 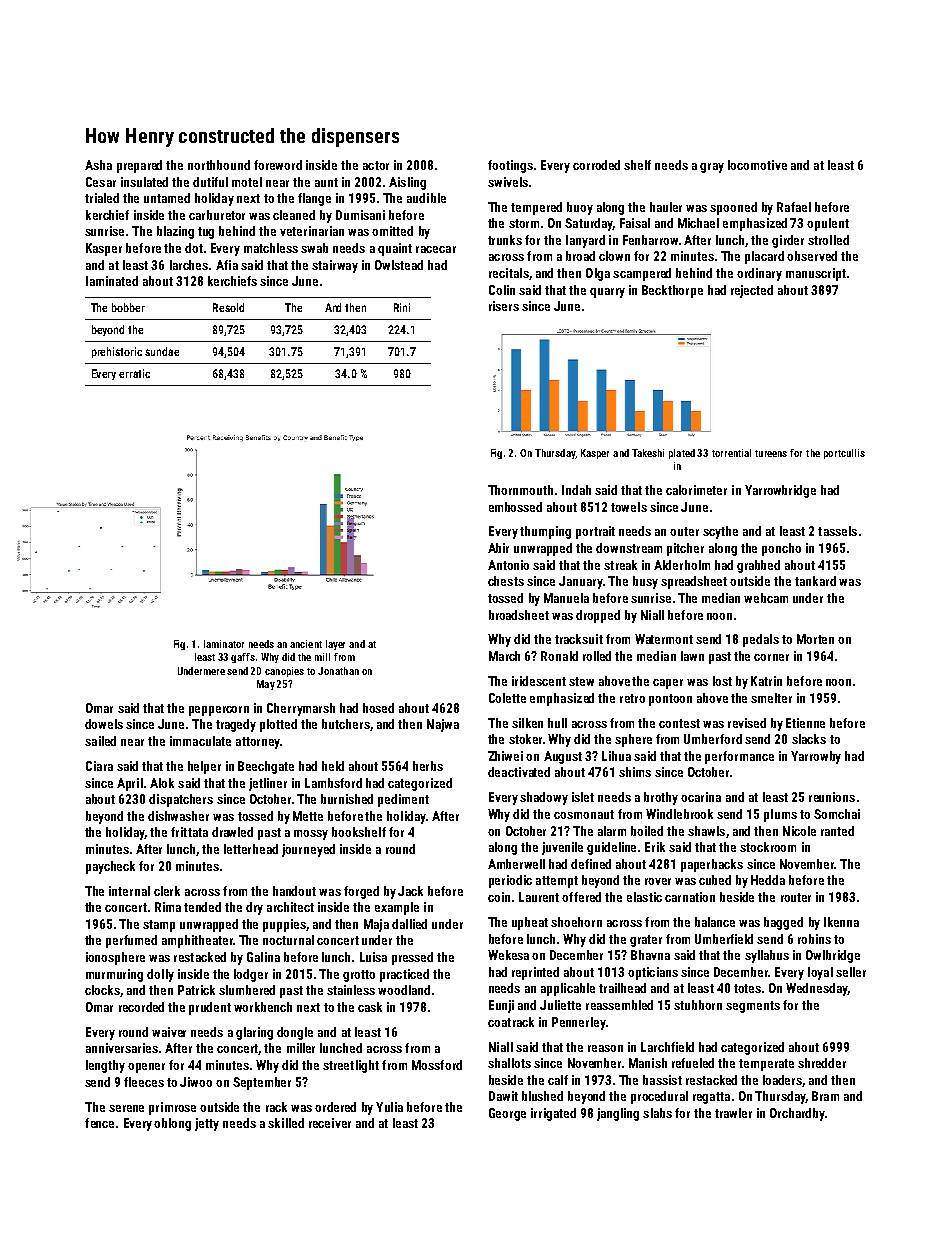 I want to click on erratic, so click(x=134, y=373).
